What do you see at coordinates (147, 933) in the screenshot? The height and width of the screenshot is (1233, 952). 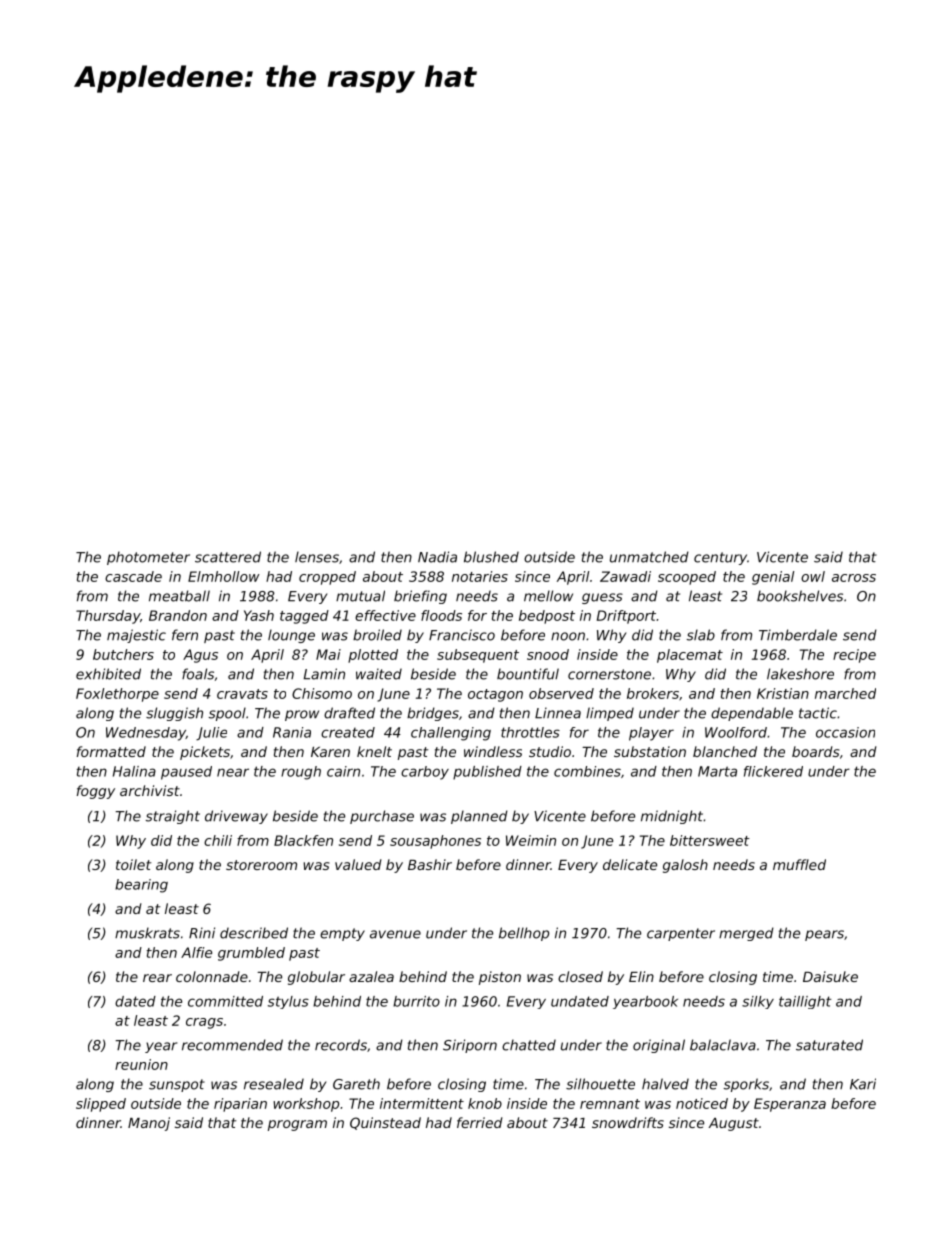 I see `muskrats` at bounding box center [147, 933].
